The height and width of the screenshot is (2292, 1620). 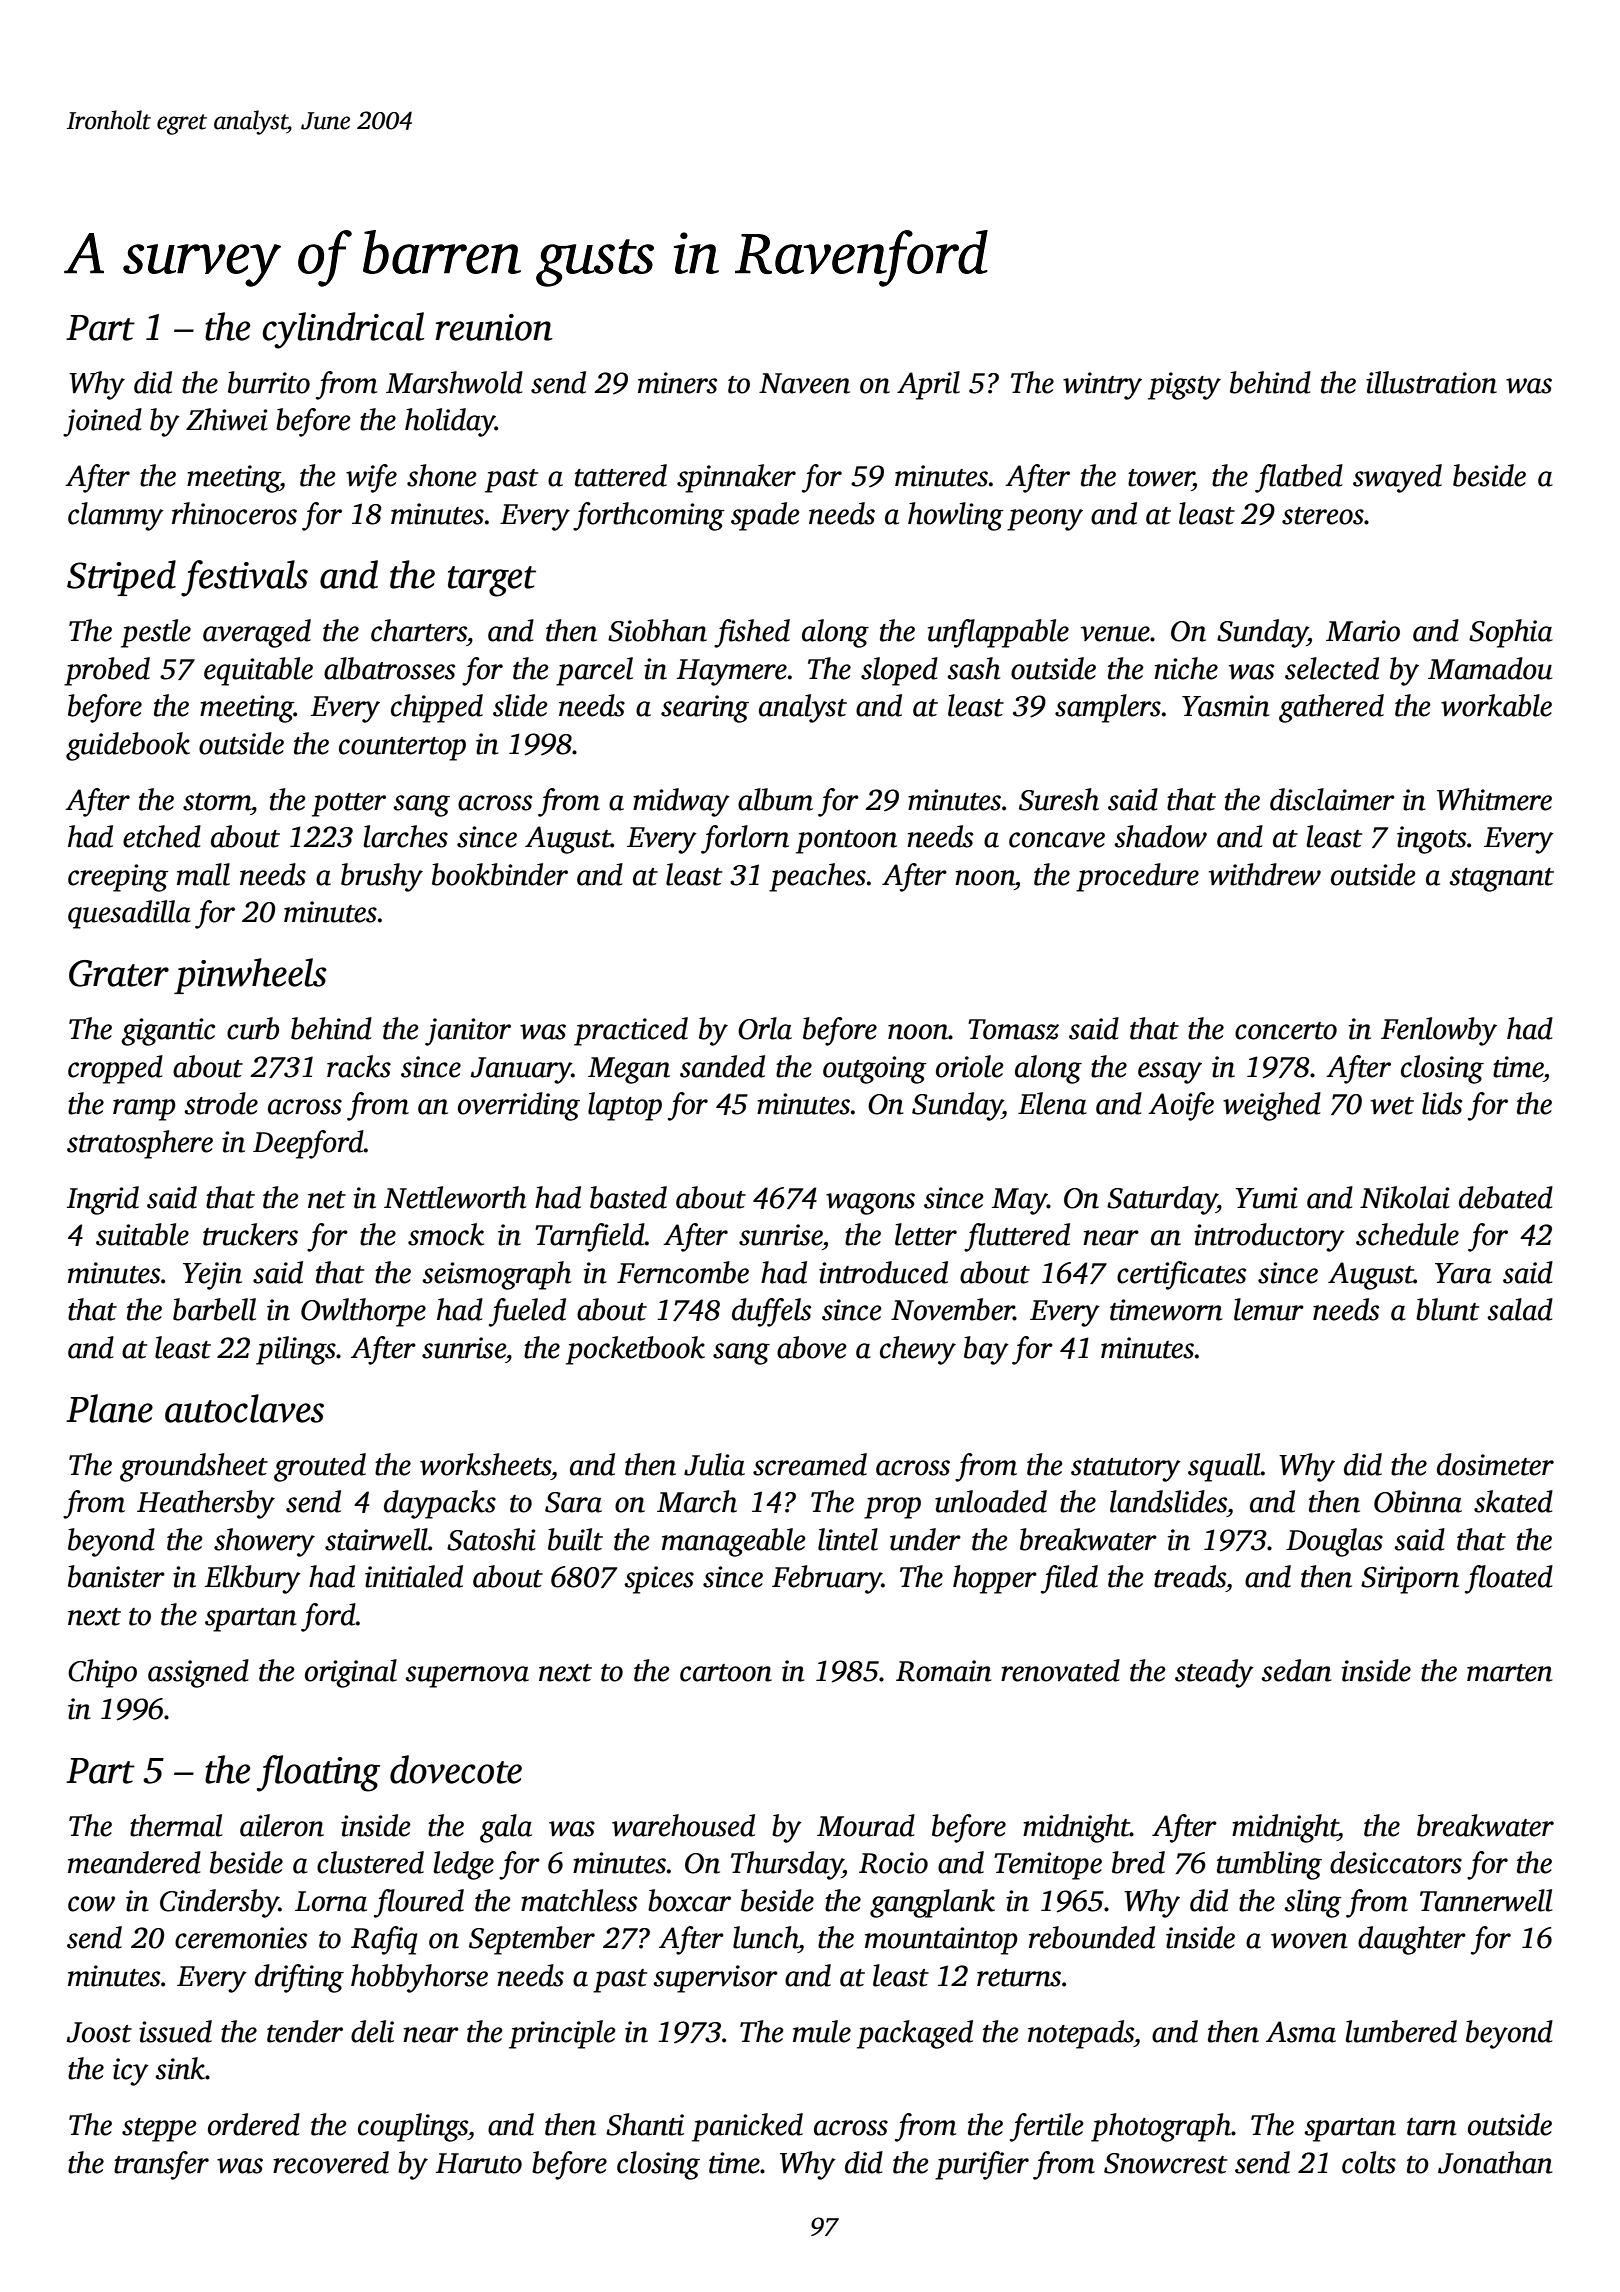 I want to click on reunion, so click(x=494, y=327).
